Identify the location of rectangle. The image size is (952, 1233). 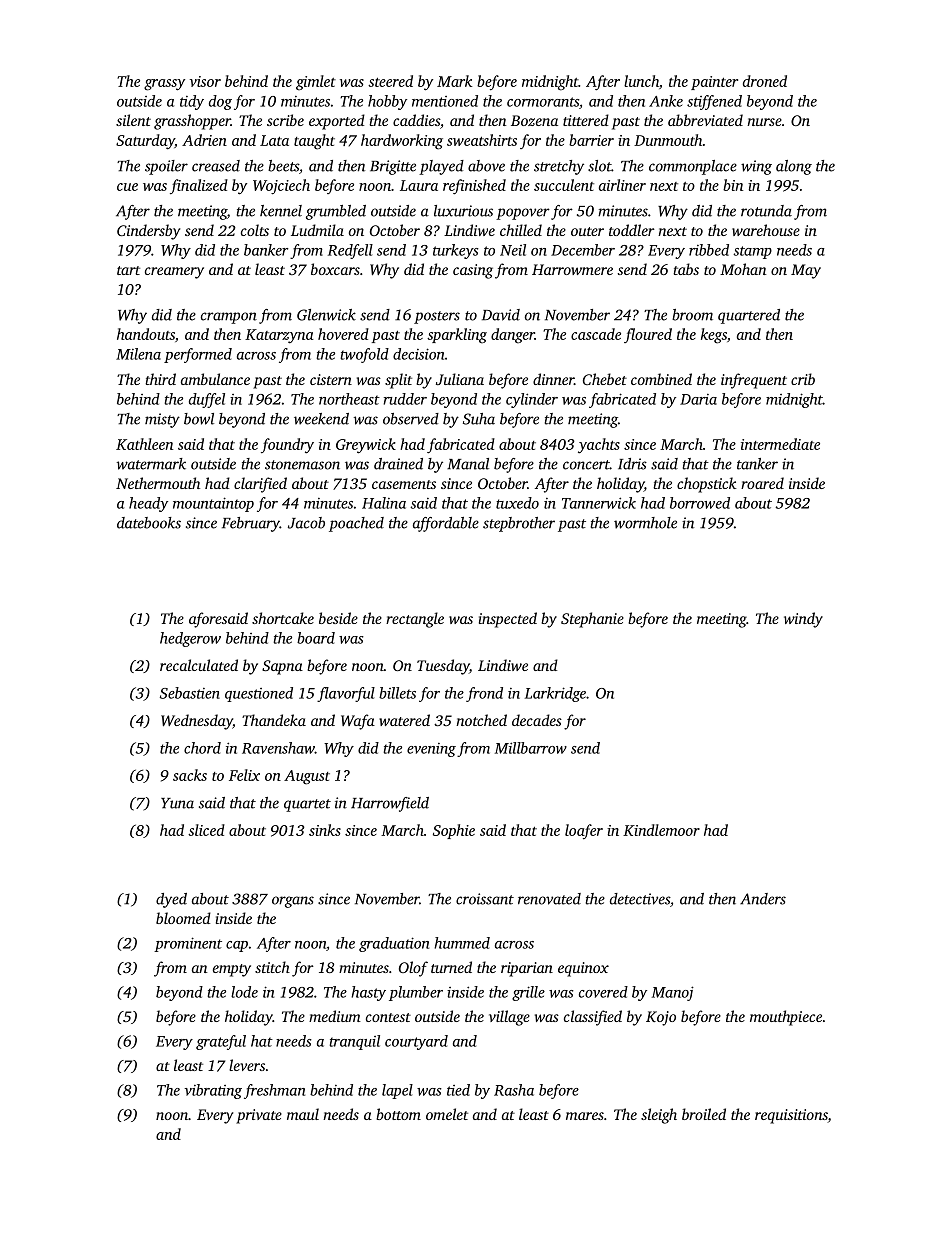
(415, 620).
